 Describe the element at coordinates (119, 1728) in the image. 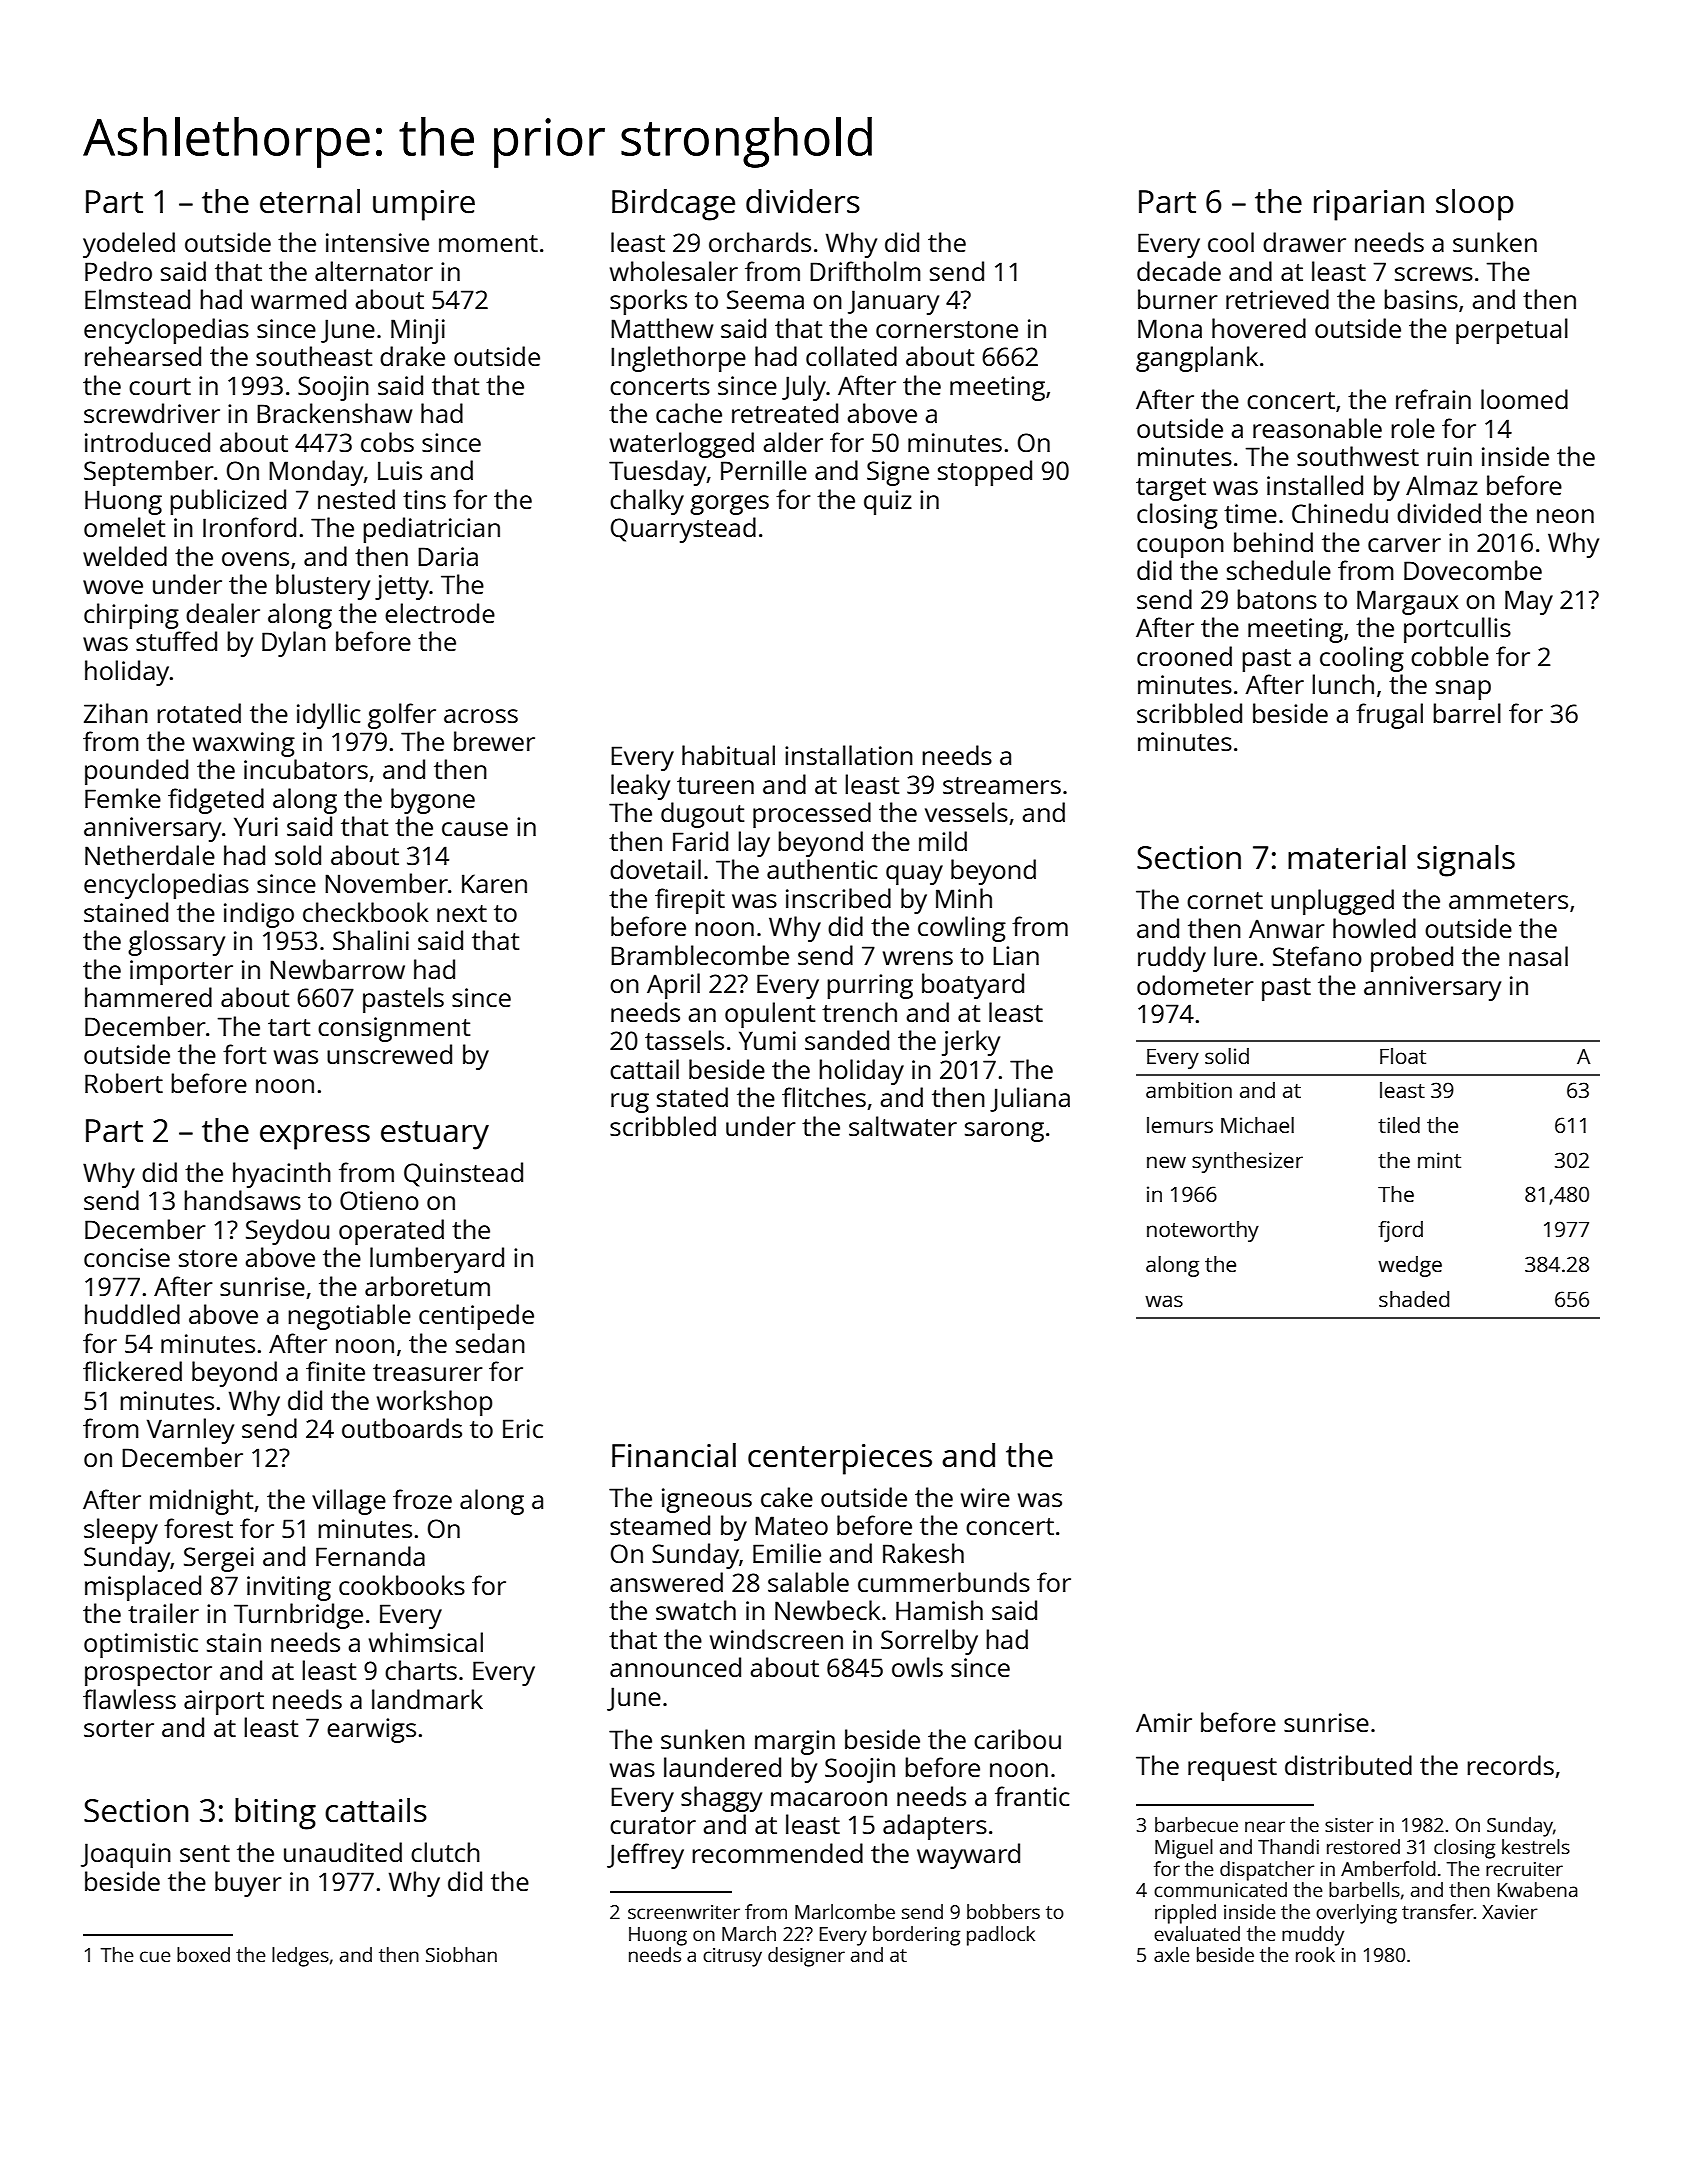

I see `sorter` at that location.
